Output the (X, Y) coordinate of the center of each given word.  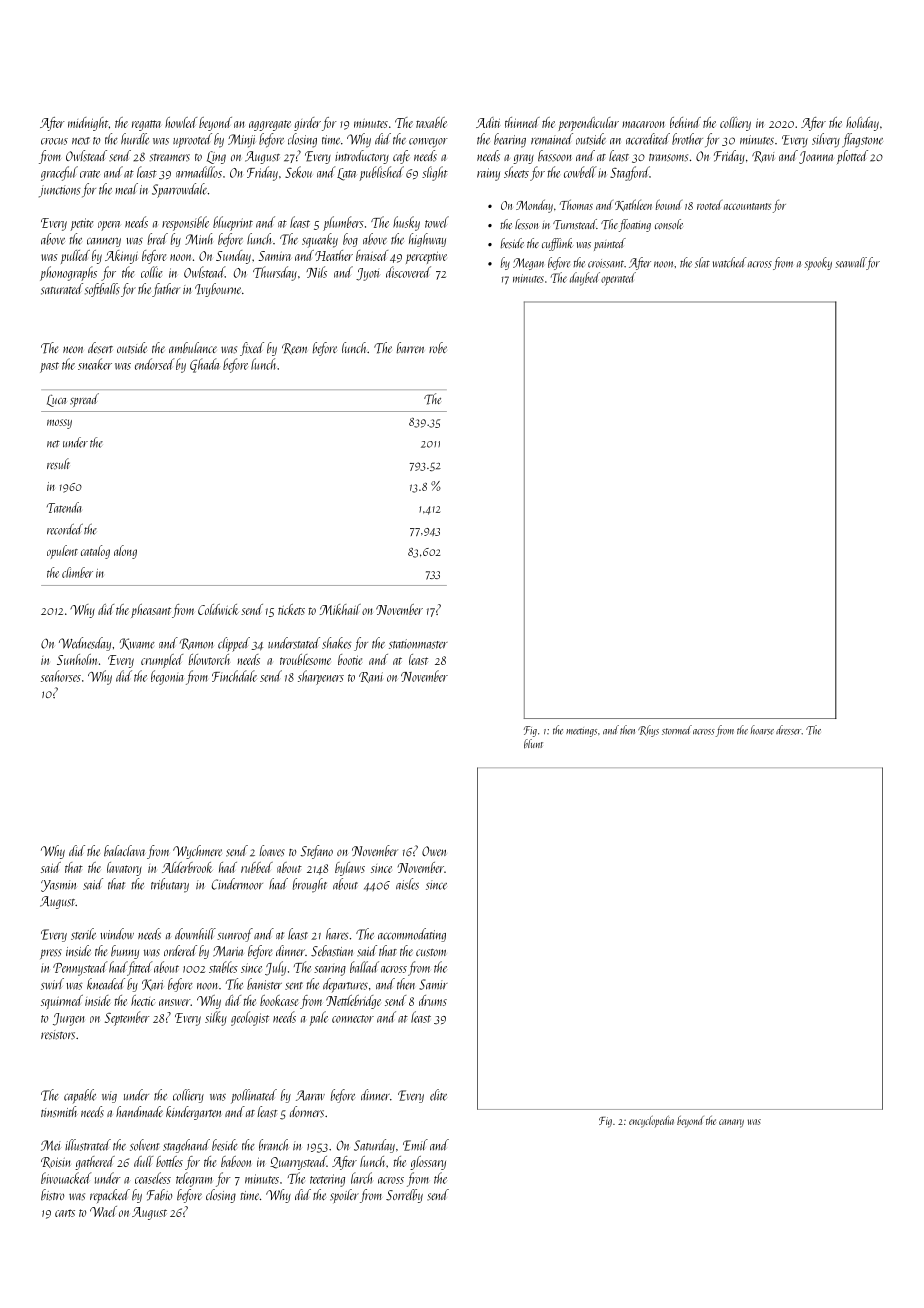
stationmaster (418, 644)
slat (702, 262)
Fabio (159, 1195)
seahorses (61, 676)
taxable (431, 122)
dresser (788, 730)
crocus (54, 141)
